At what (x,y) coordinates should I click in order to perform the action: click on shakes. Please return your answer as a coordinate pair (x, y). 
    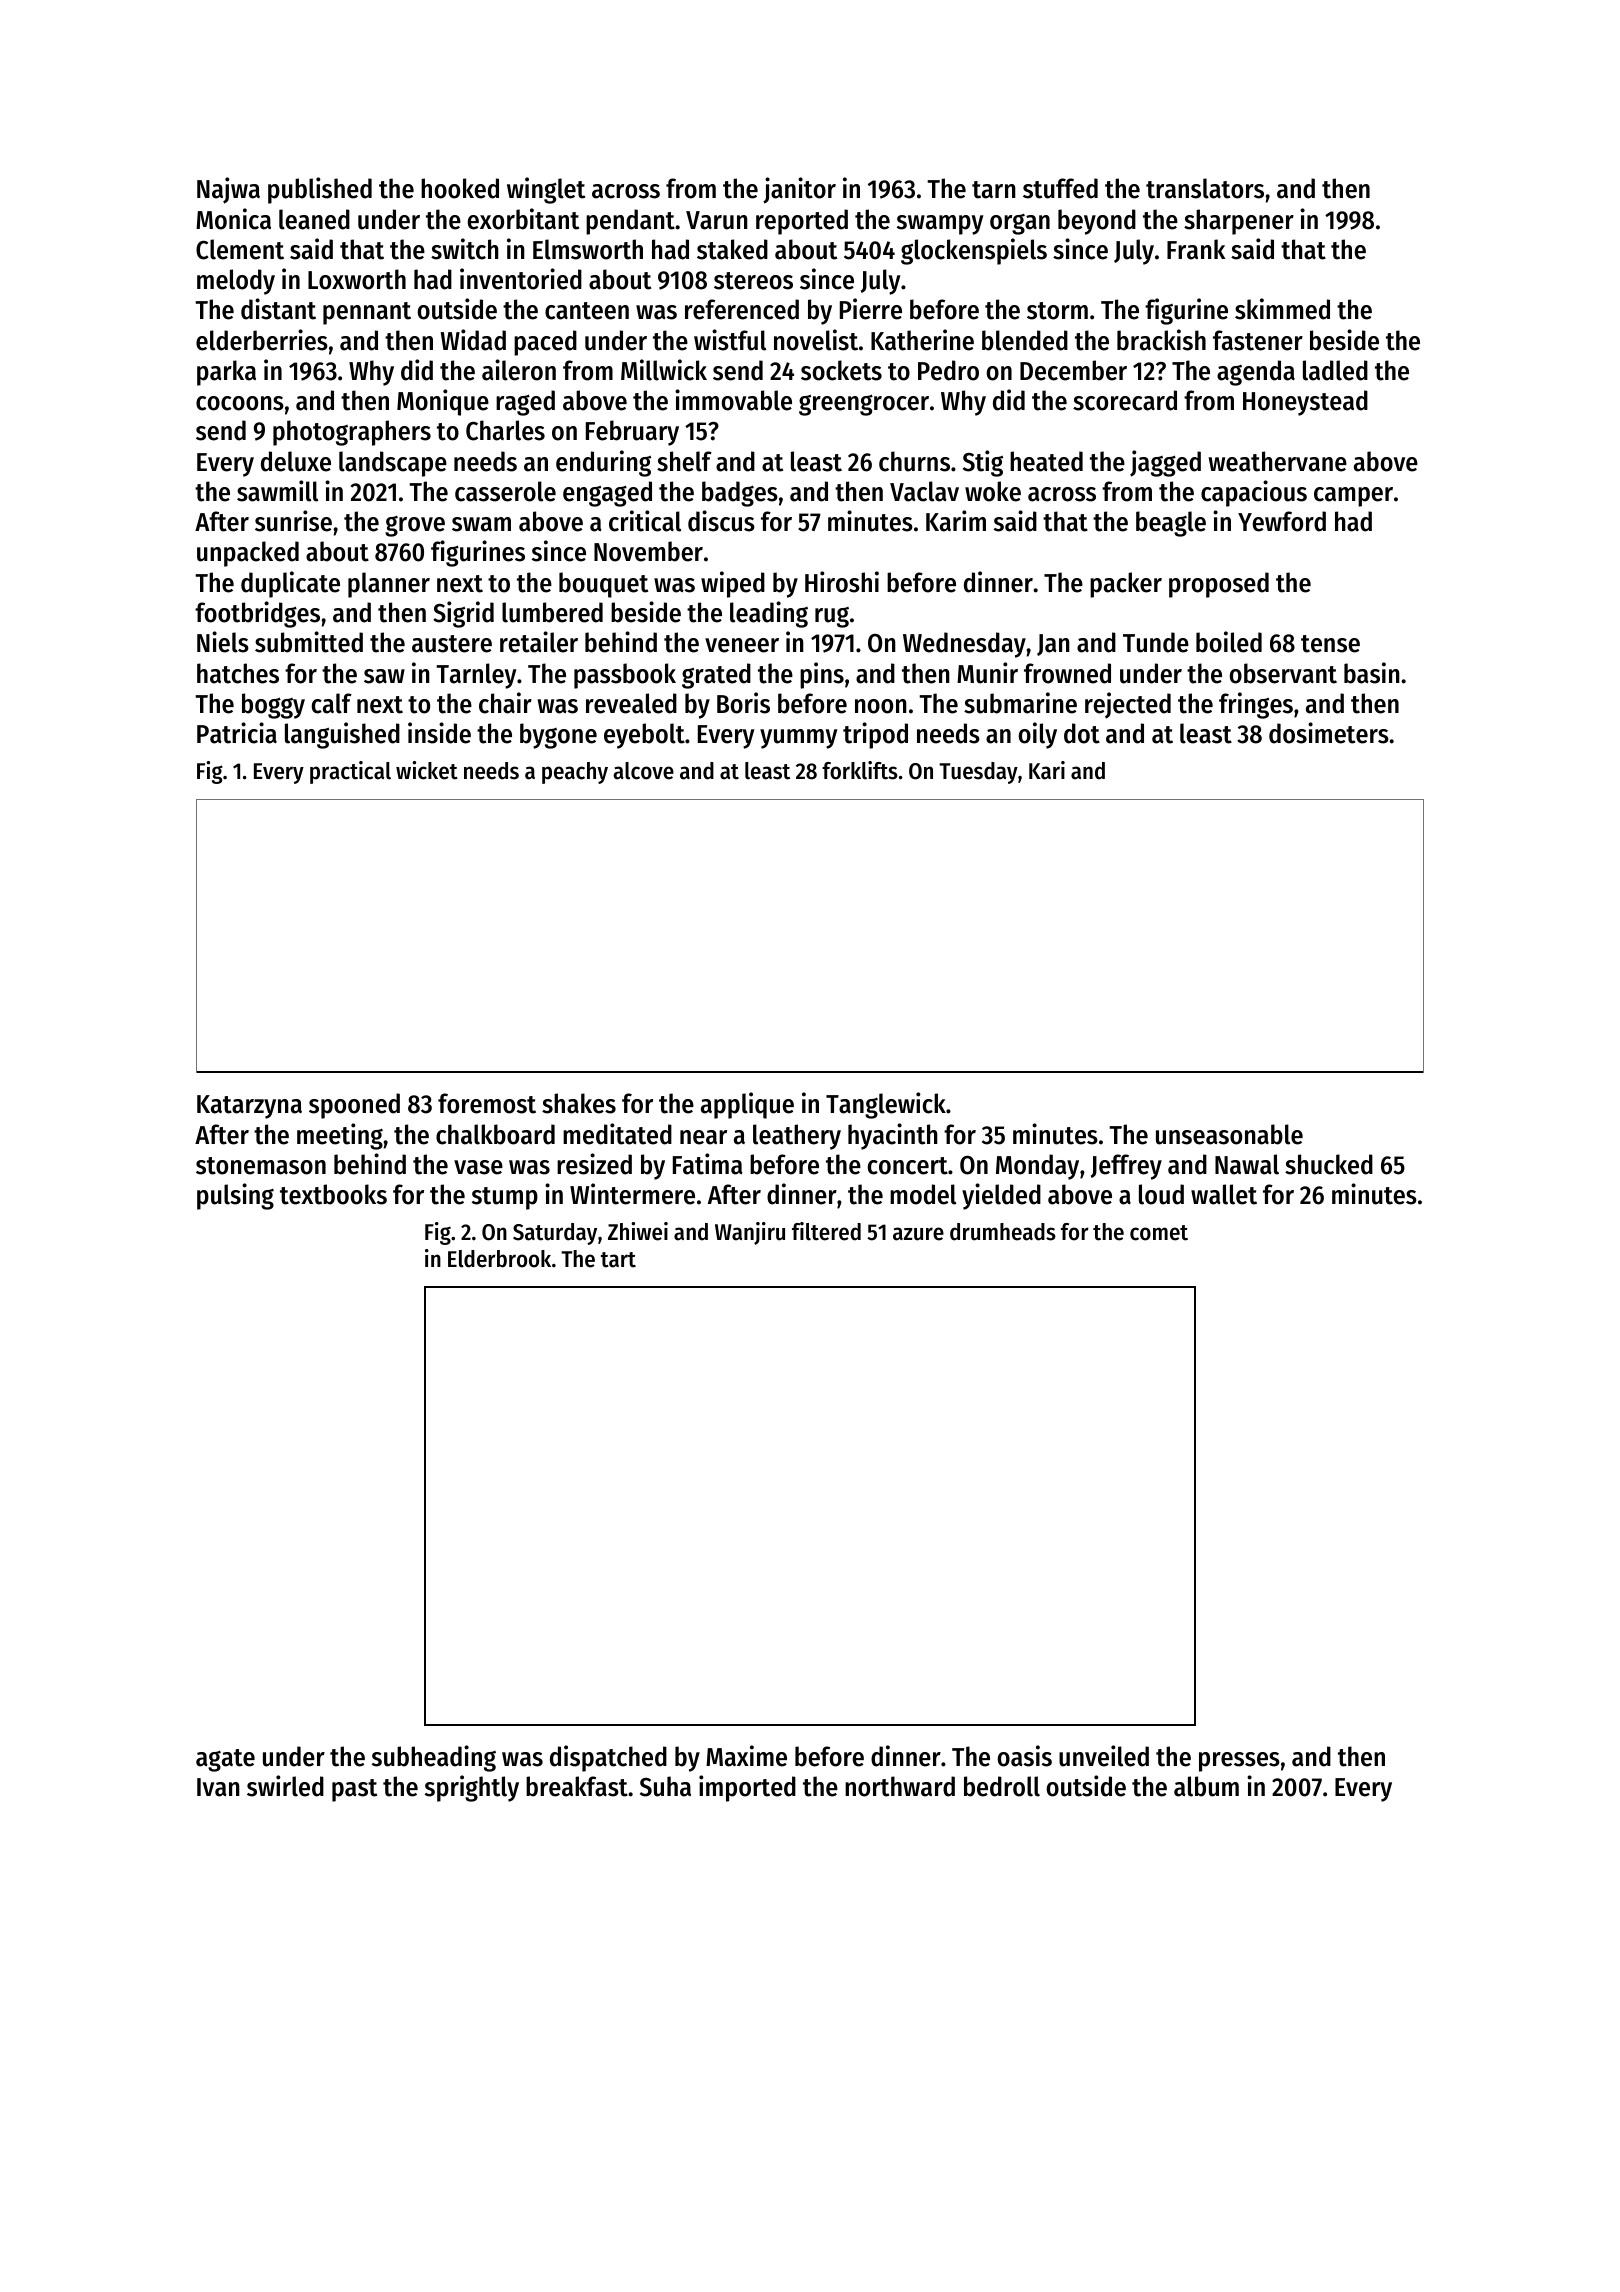
    Looking at the image, I should click on (579, 1103).
